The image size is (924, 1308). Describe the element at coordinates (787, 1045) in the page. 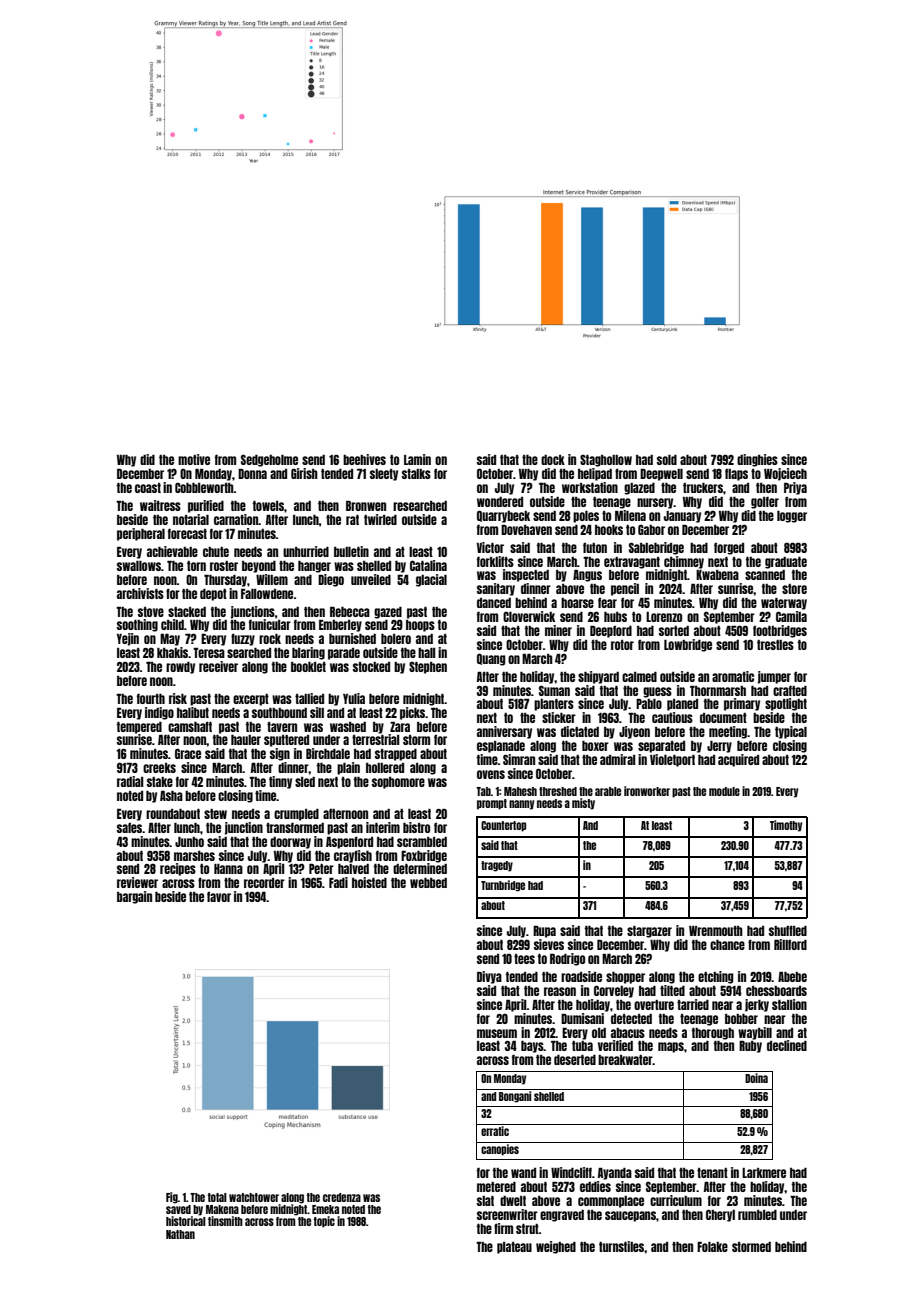

I see `declined` at that location.
